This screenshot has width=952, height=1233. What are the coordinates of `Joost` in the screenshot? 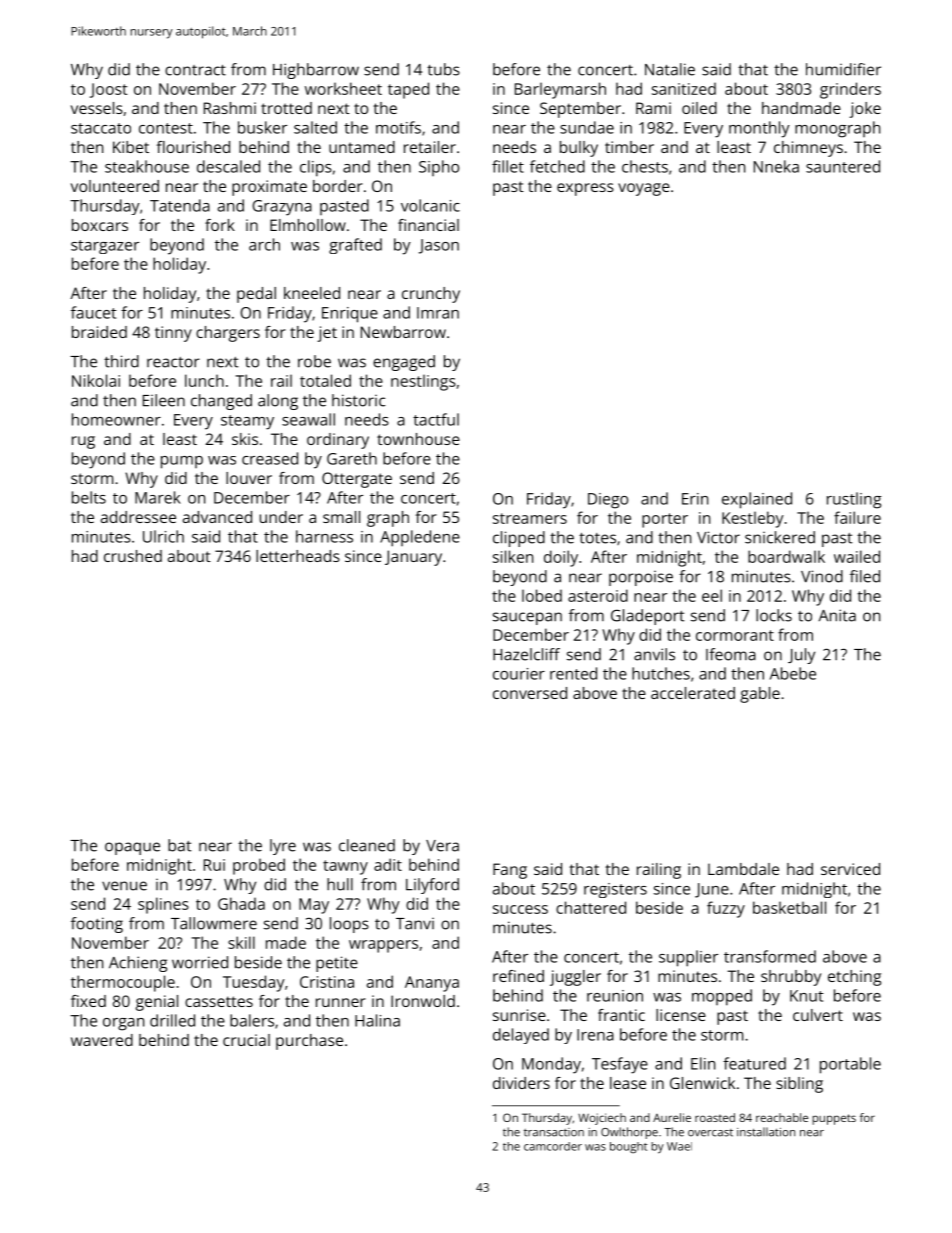 It's located at (108, 90).
